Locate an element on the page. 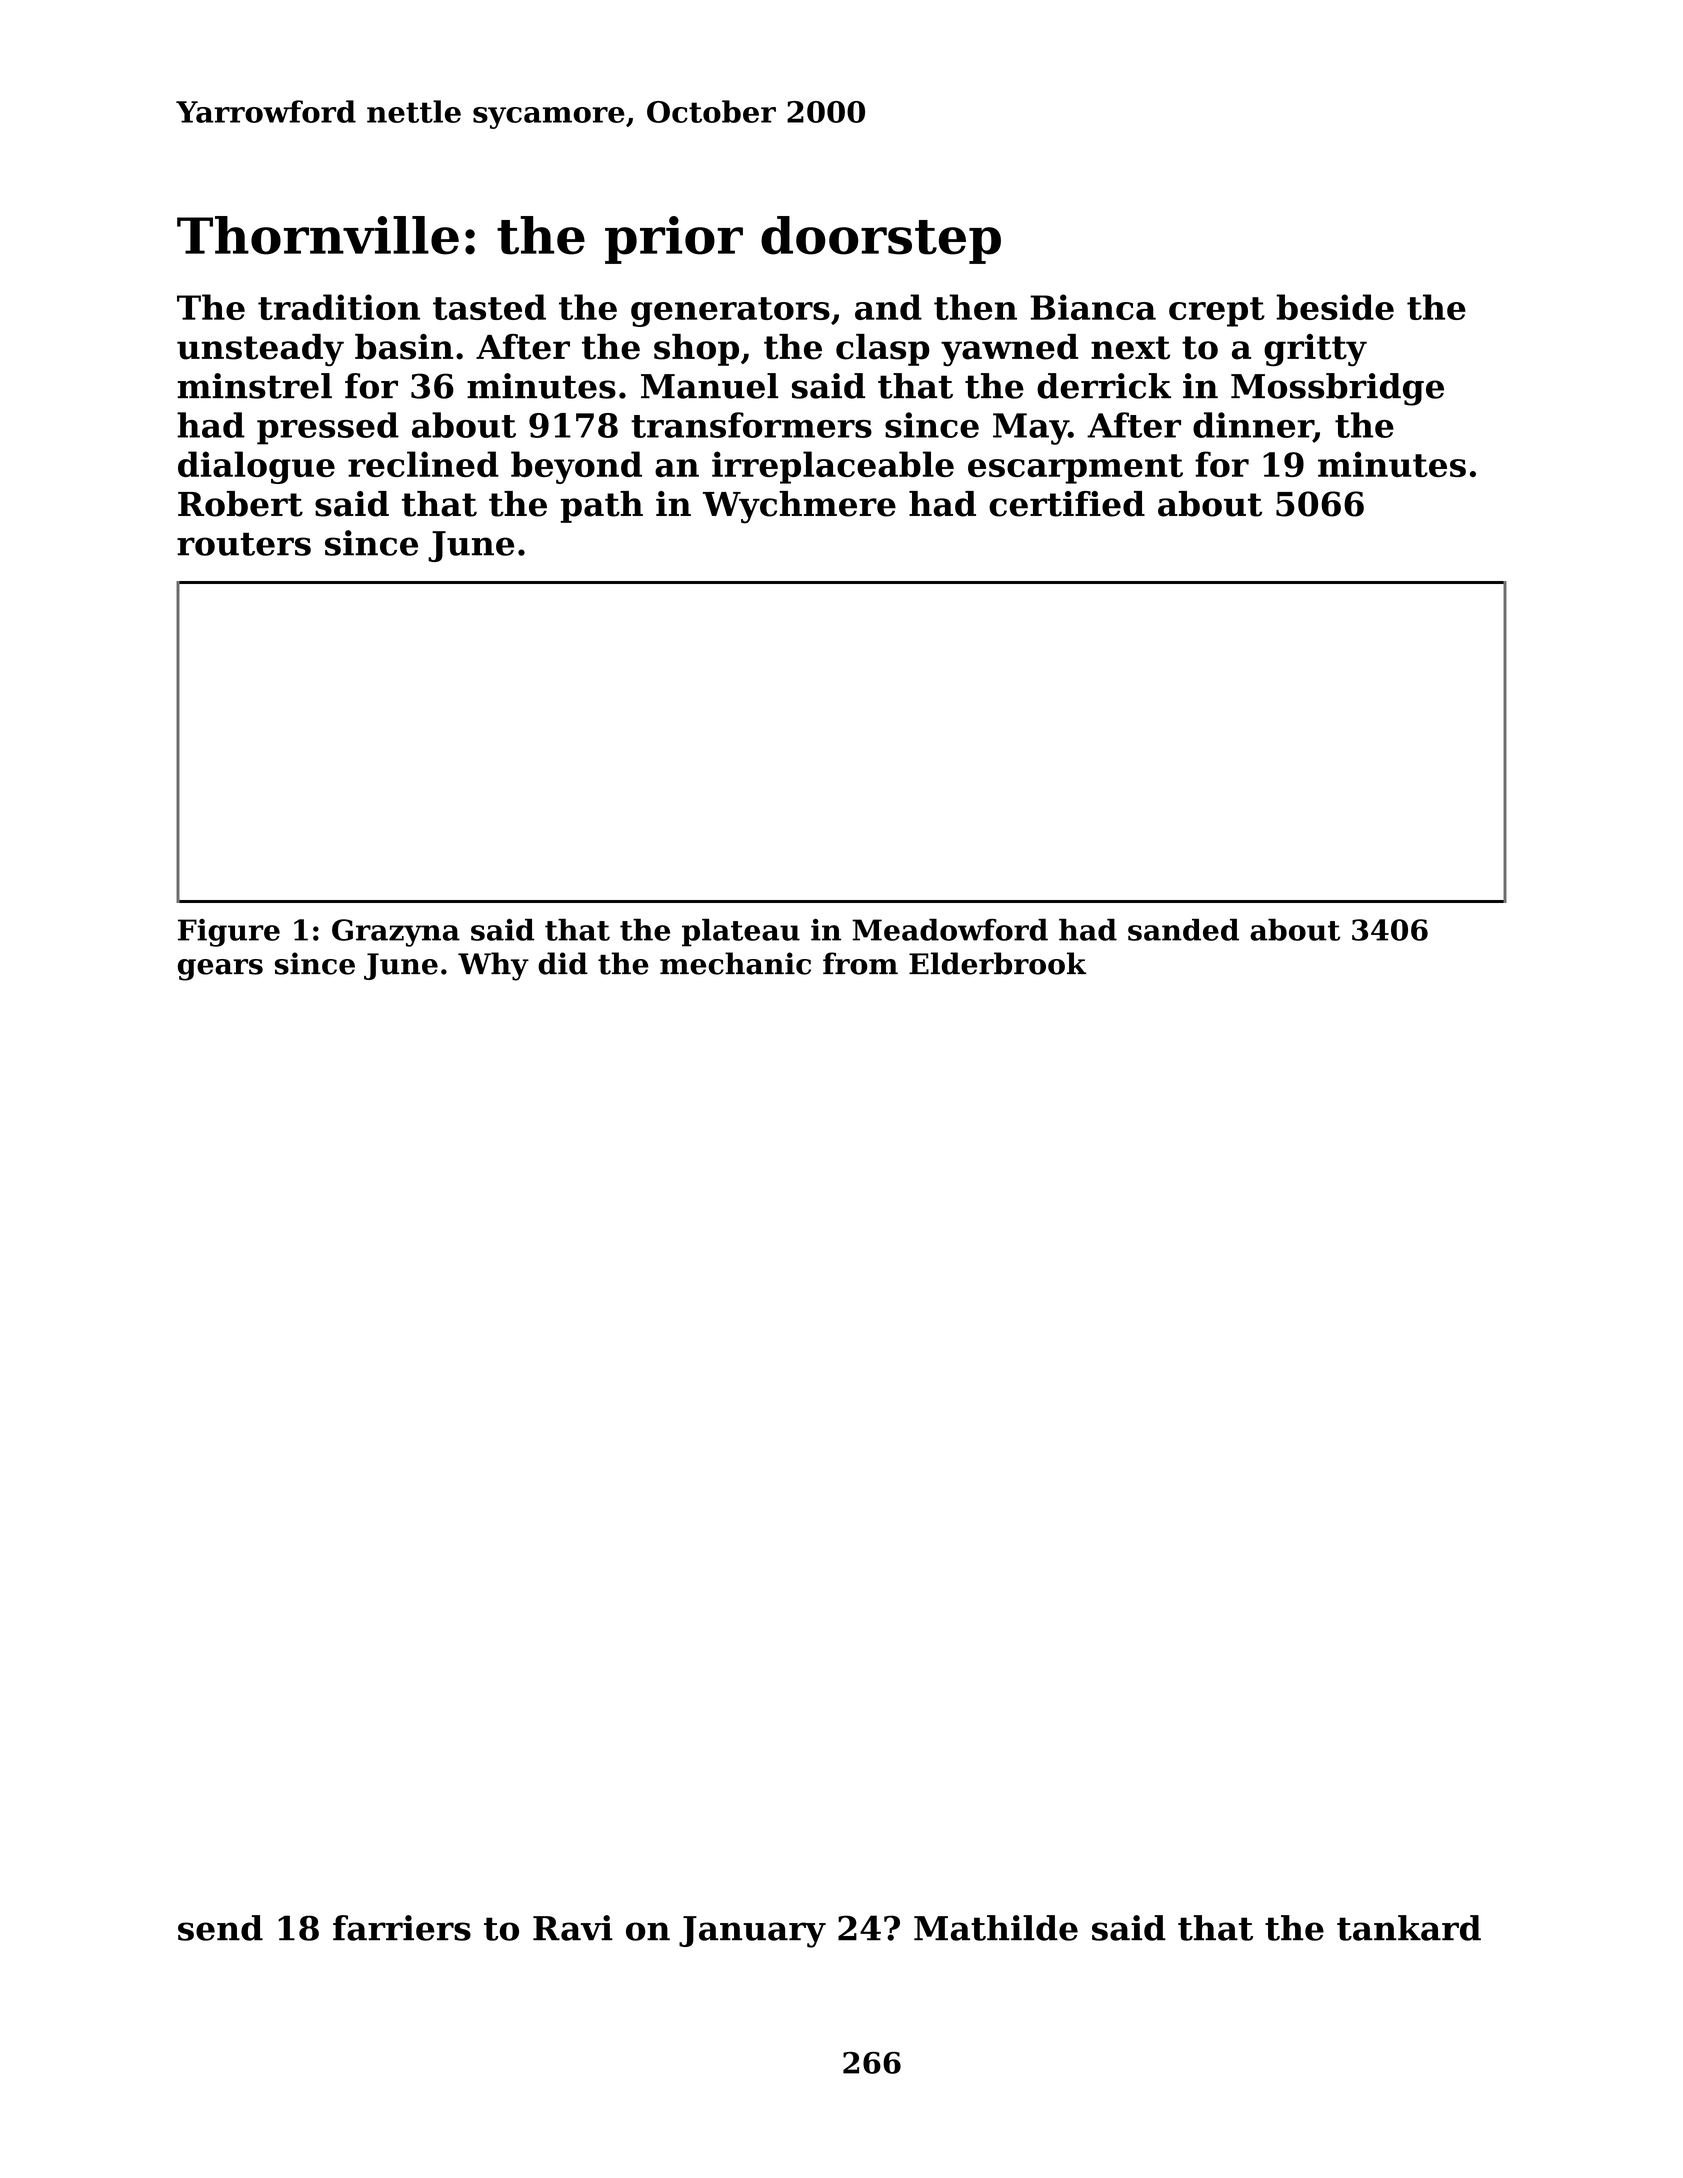 The width and height of the page is (1683, 2178). Mossbridge is located at coordinates (1337, 389).
